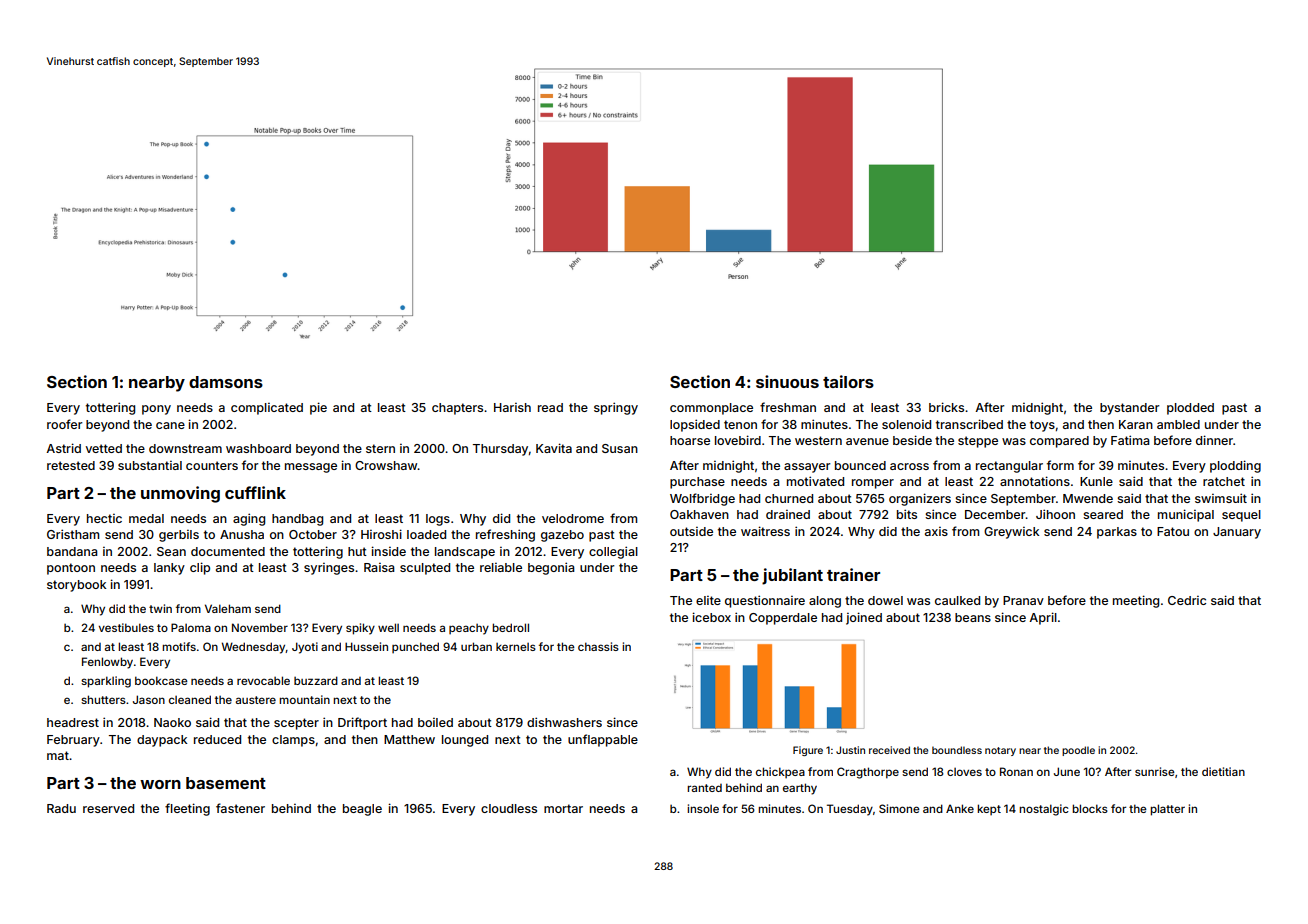 Image resolution: width=1308 pixels, height=924 pixels. What do you see at coordinates (255, 492) in the image?
I see `cufflink` at bounding box center [255, 492].
